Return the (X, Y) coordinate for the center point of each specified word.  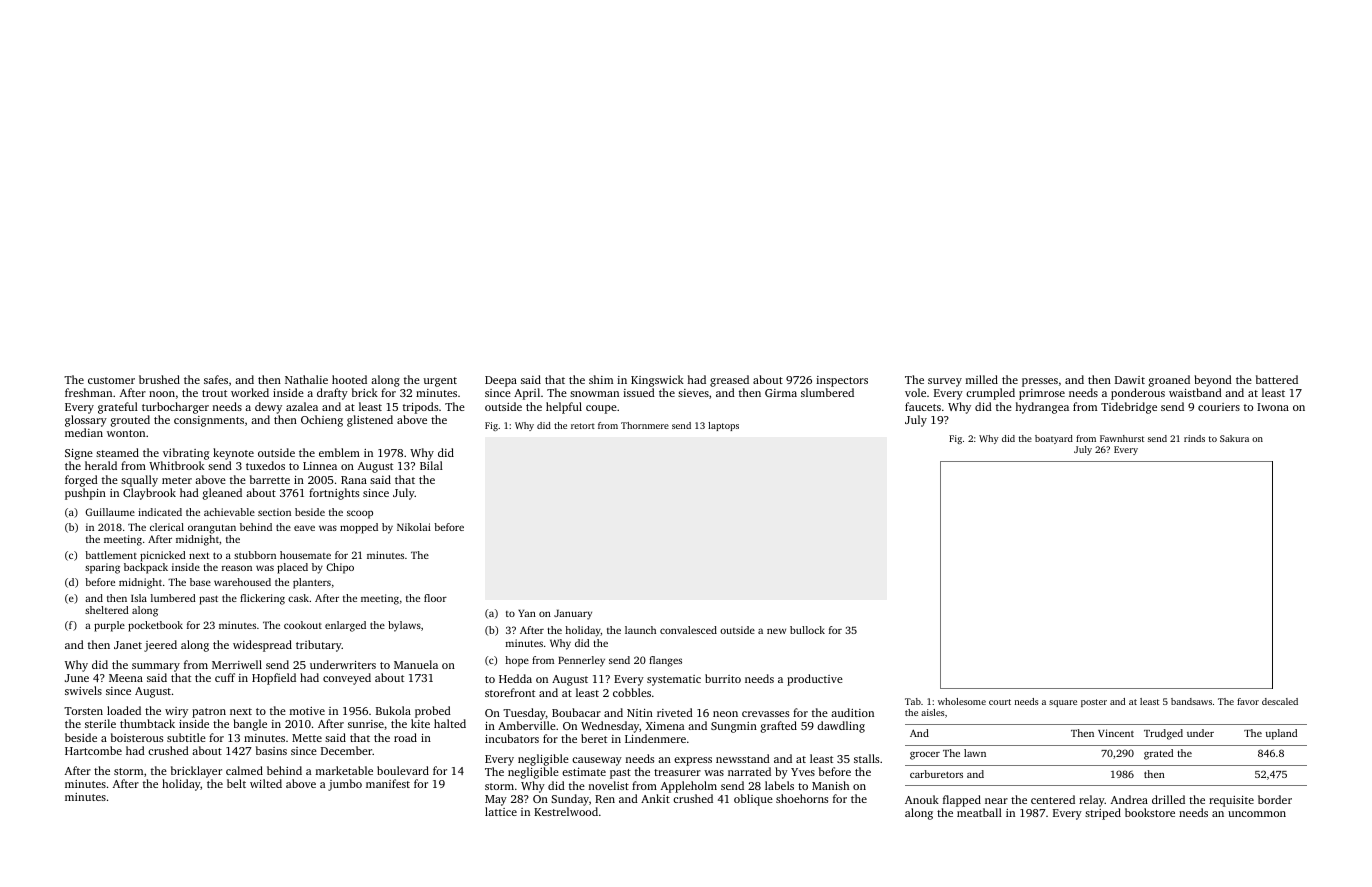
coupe (601, 409)
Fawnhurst (1122, 438)
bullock (807, 630)
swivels (83, 690)
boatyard (1054, 439)
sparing (102, 568)
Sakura (1234, 438)
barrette (270, 479)
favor (1248, 701)
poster (1094, 703)
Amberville (527, 725)
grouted (130, 421)
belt (236, 783)
